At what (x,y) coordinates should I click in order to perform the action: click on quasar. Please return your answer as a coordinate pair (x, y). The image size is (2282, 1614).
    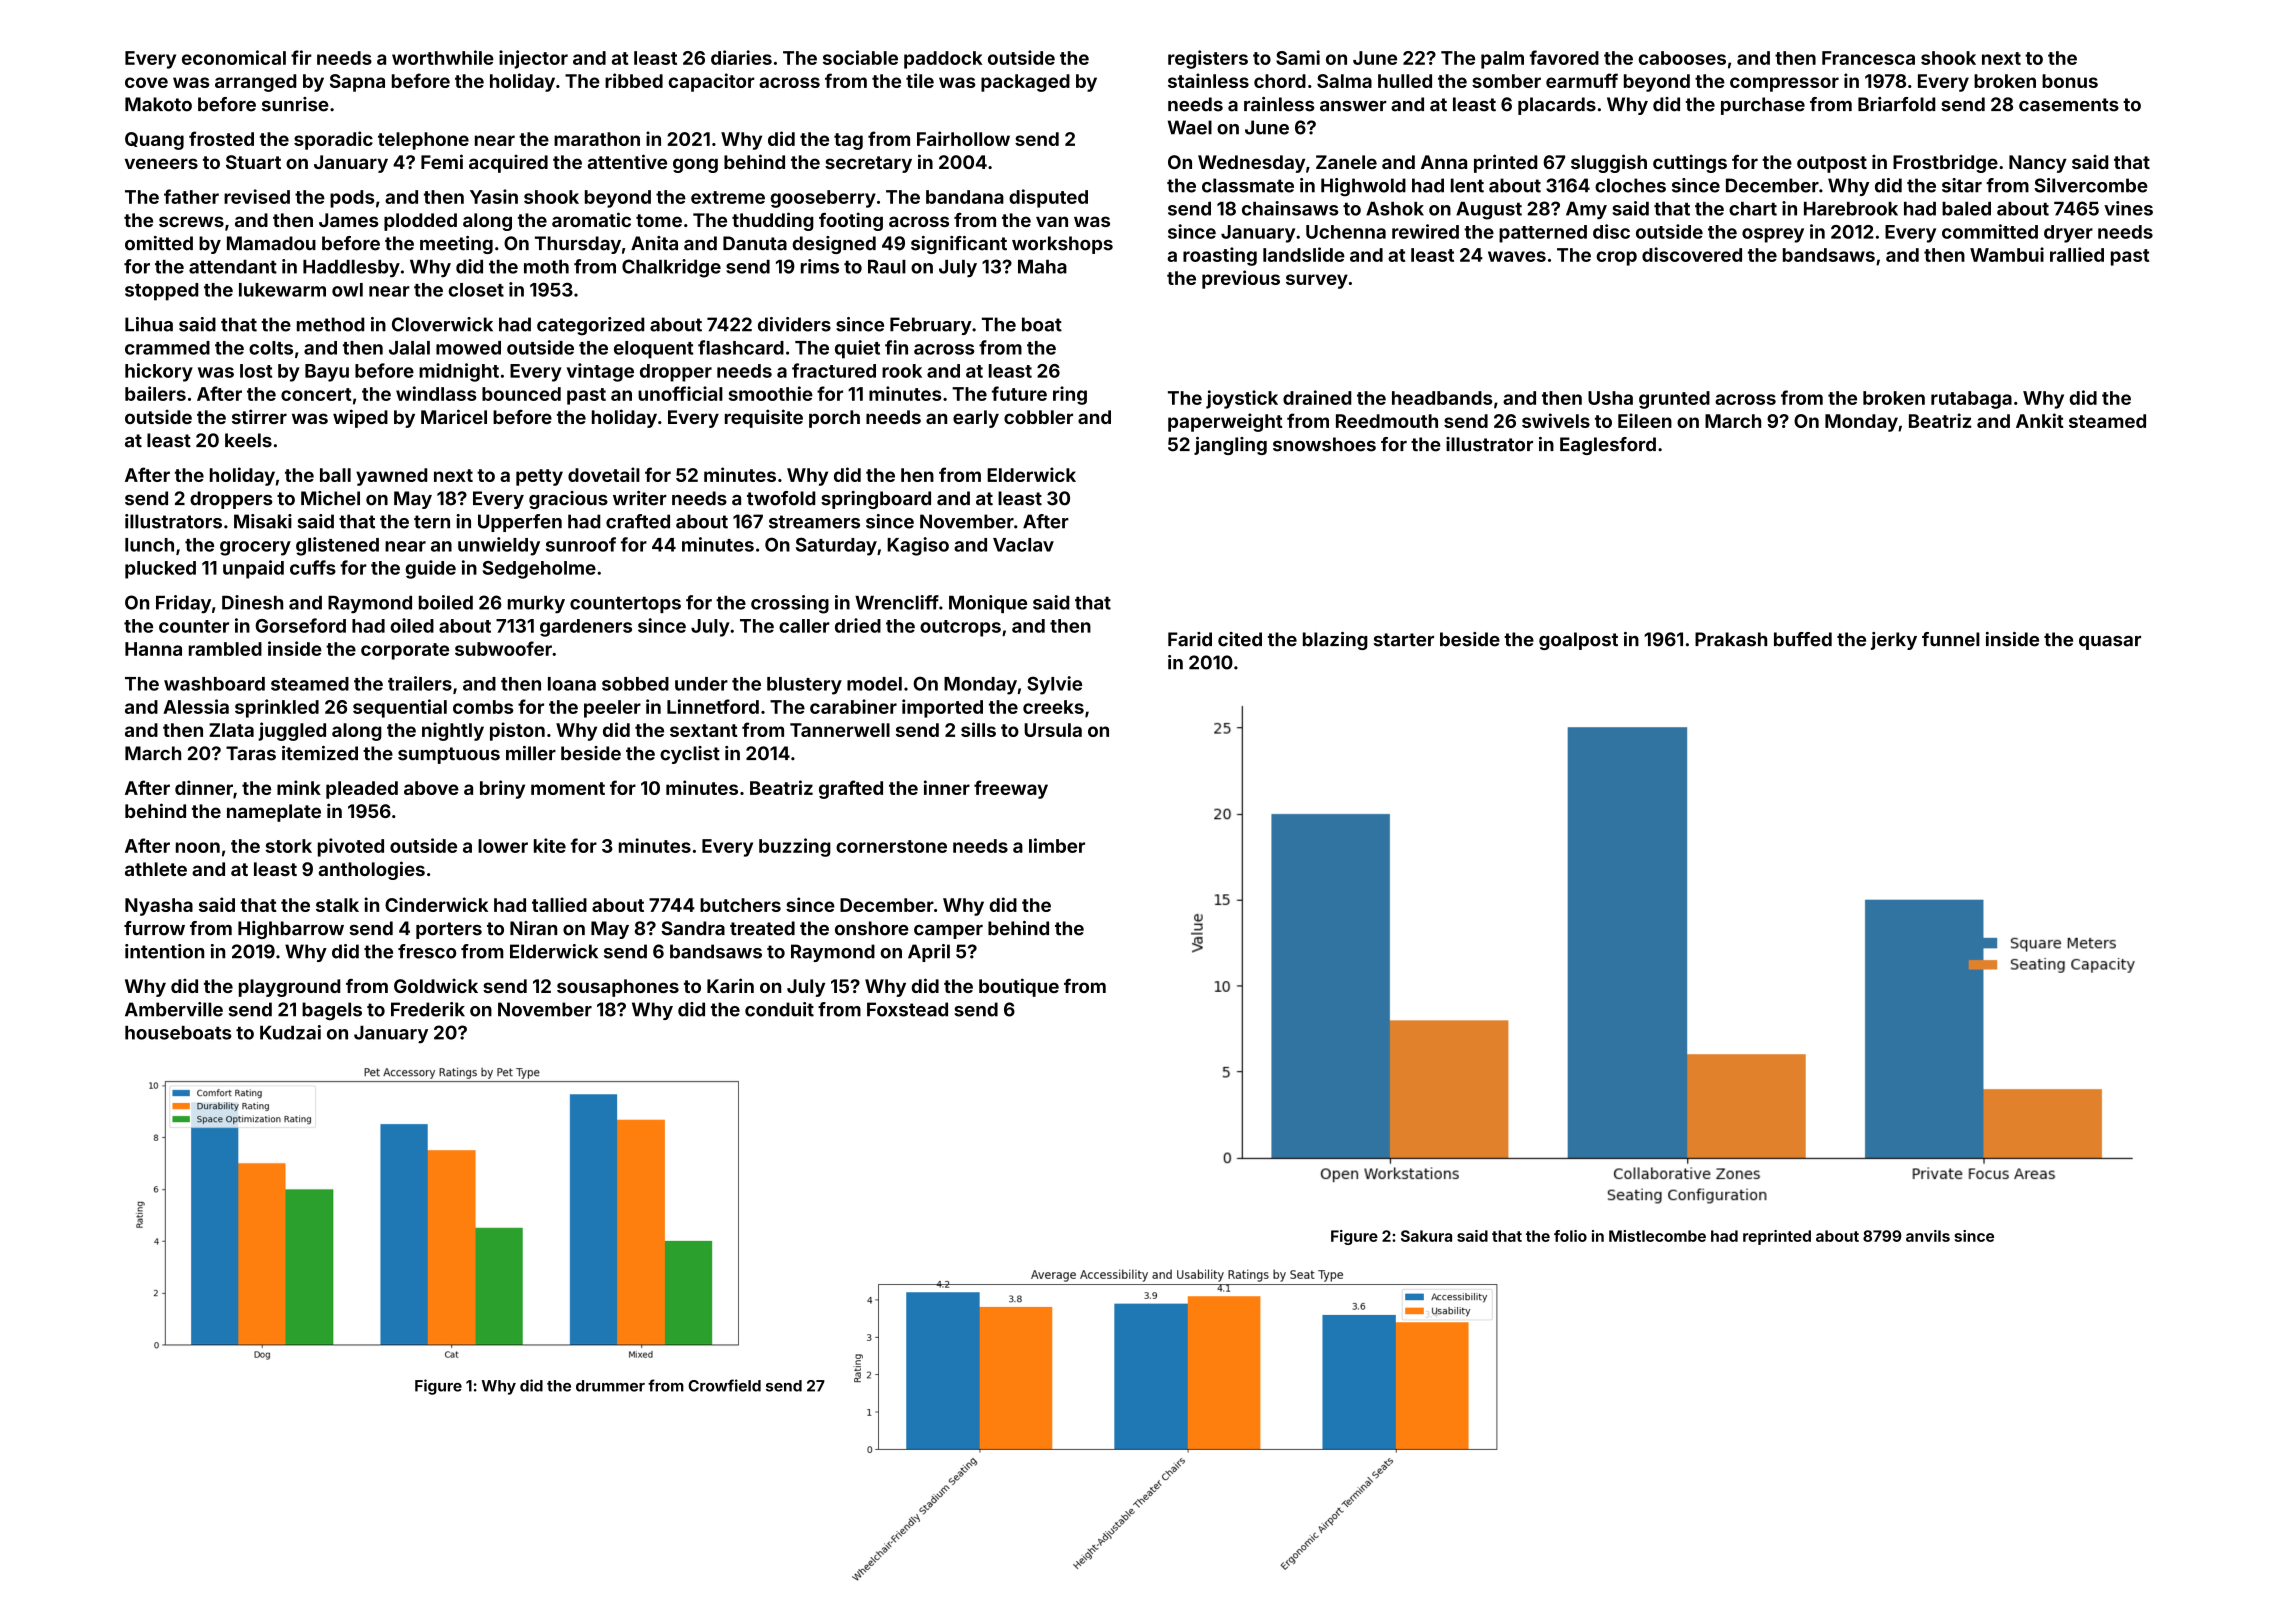
    Looking at the image, I should click on (2110, 643).
